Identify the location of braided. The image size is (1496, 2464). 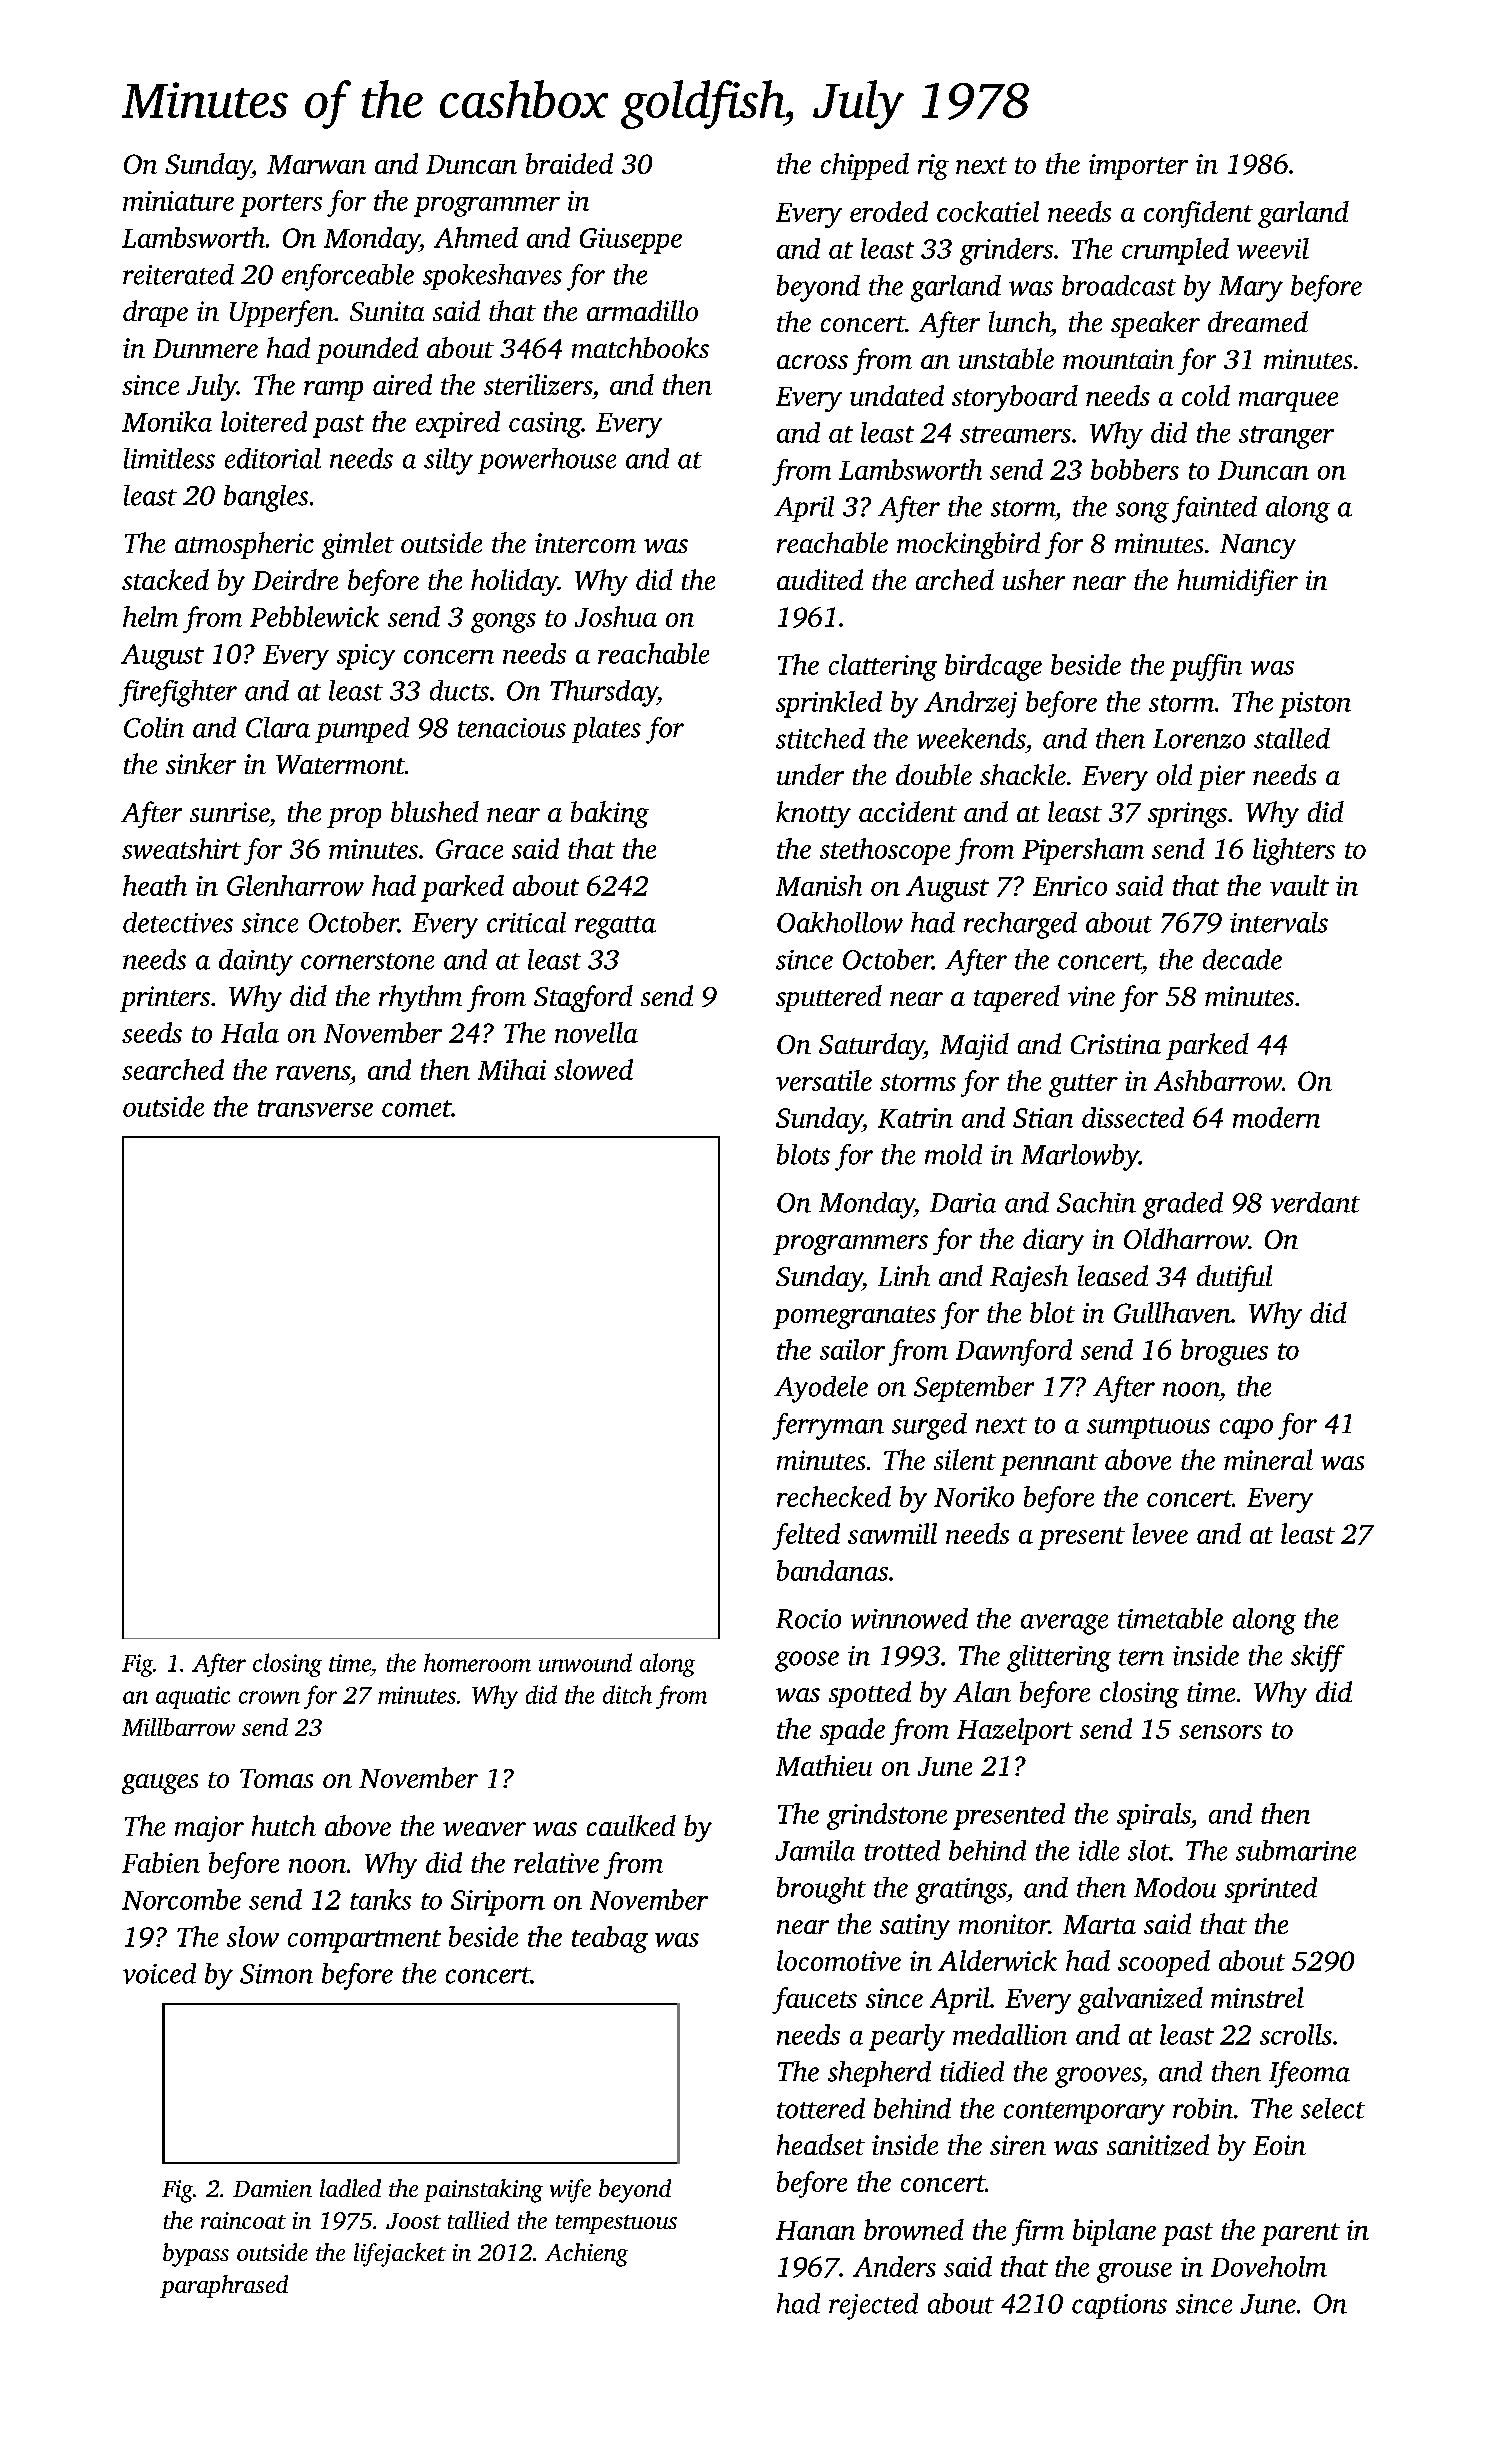
(569, 163).
